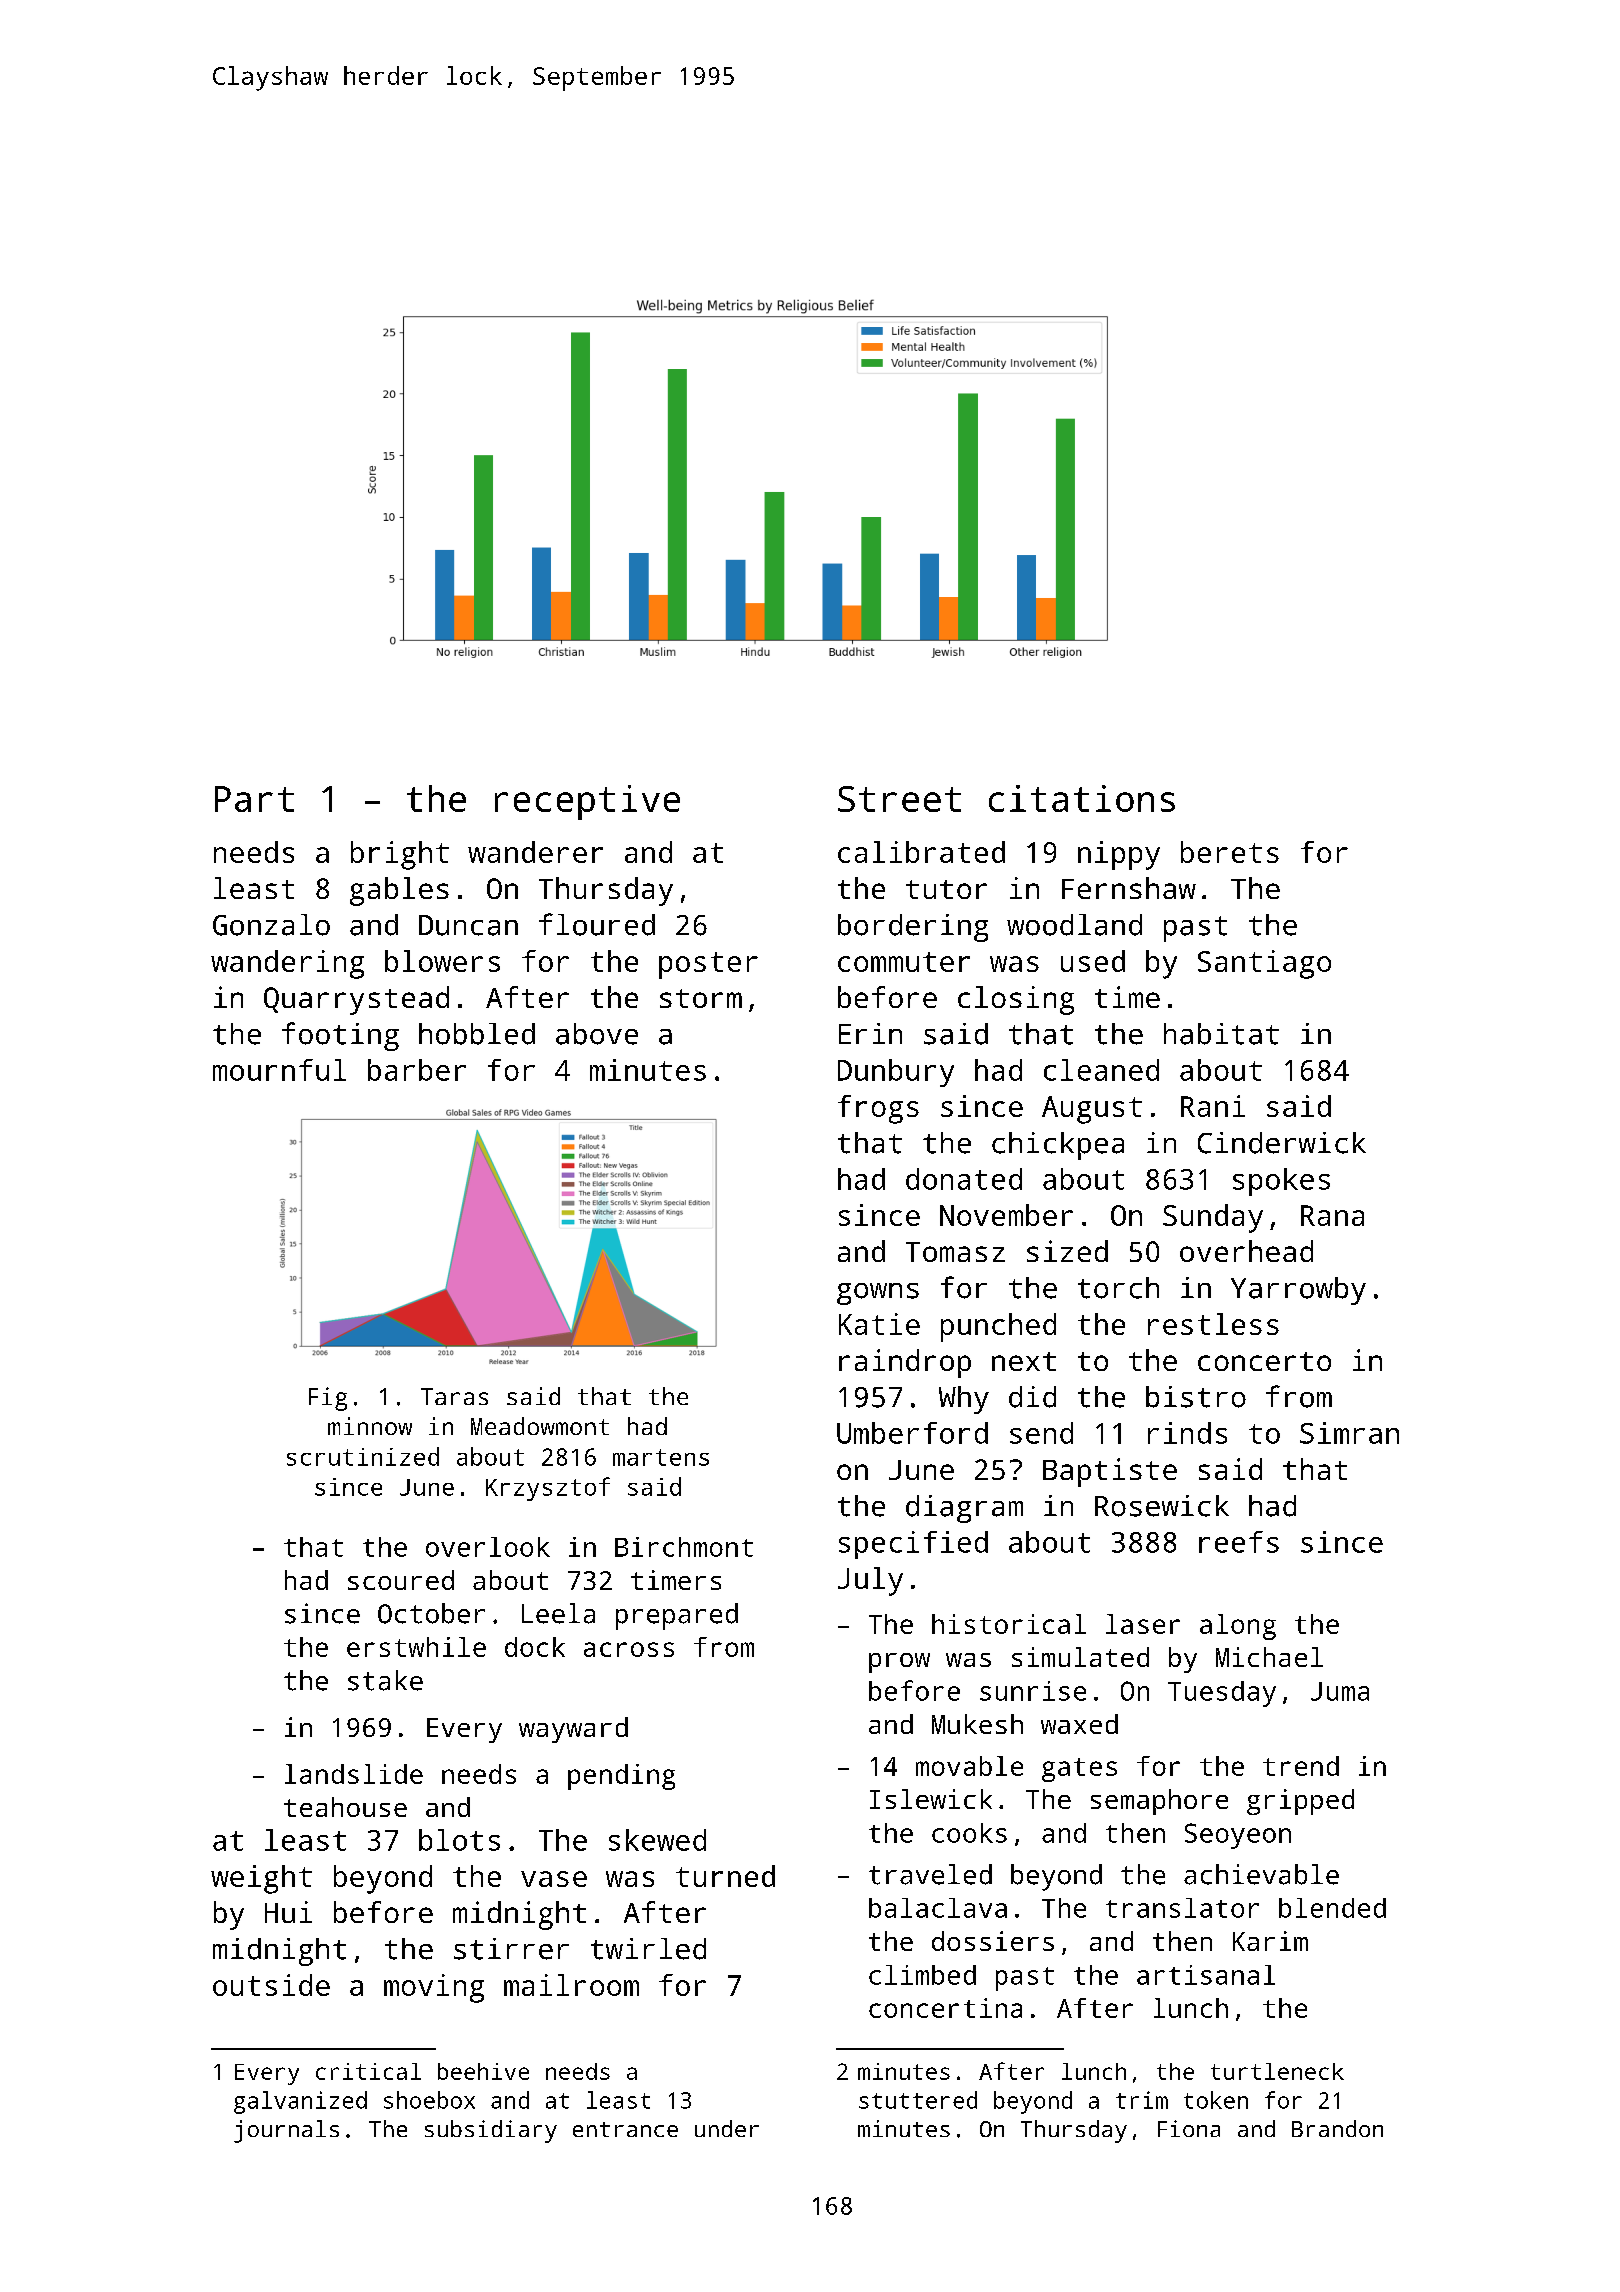 The width and height of the page is (1620, 2292). What do you see at coordinates (548, 1489) in the page?
I see `Krzysztof` at bounding box center [548, 1489].
